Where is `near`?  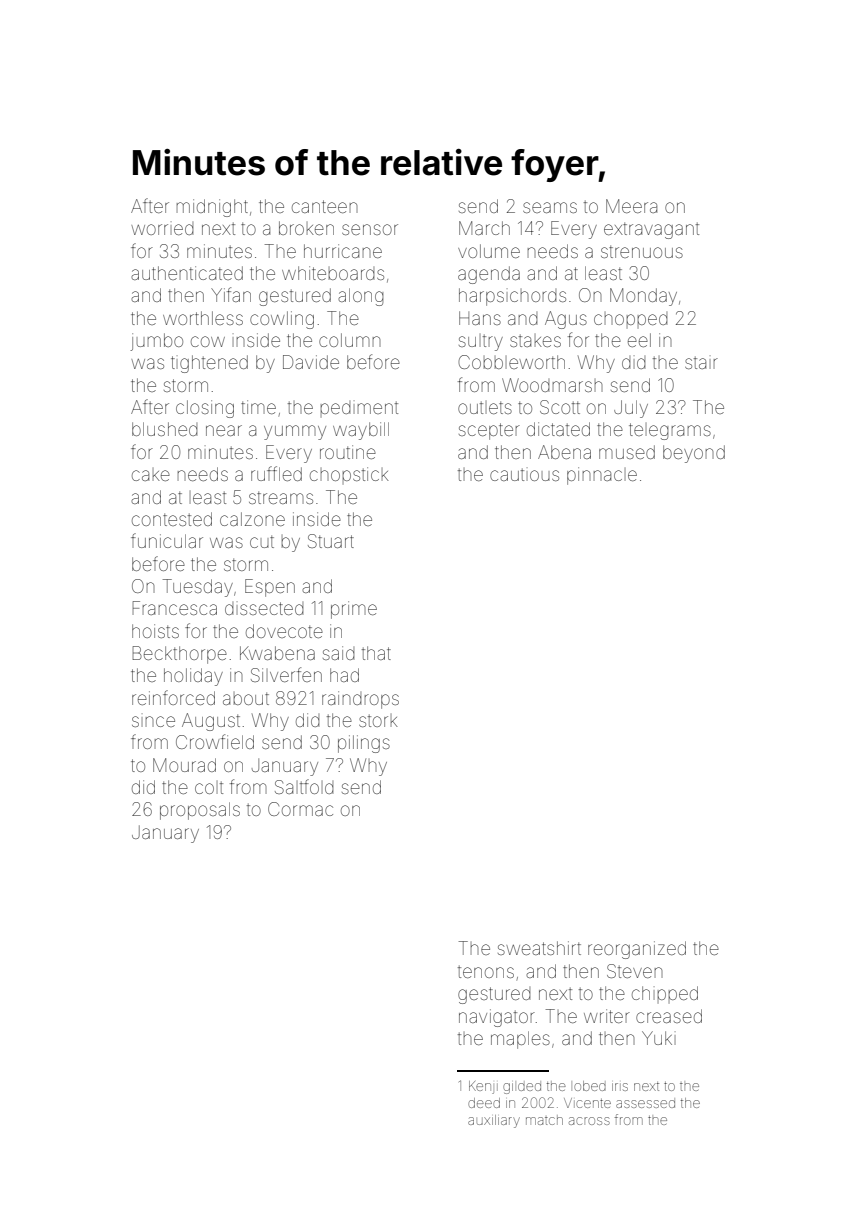 near is located at coordinates (224, 430).
